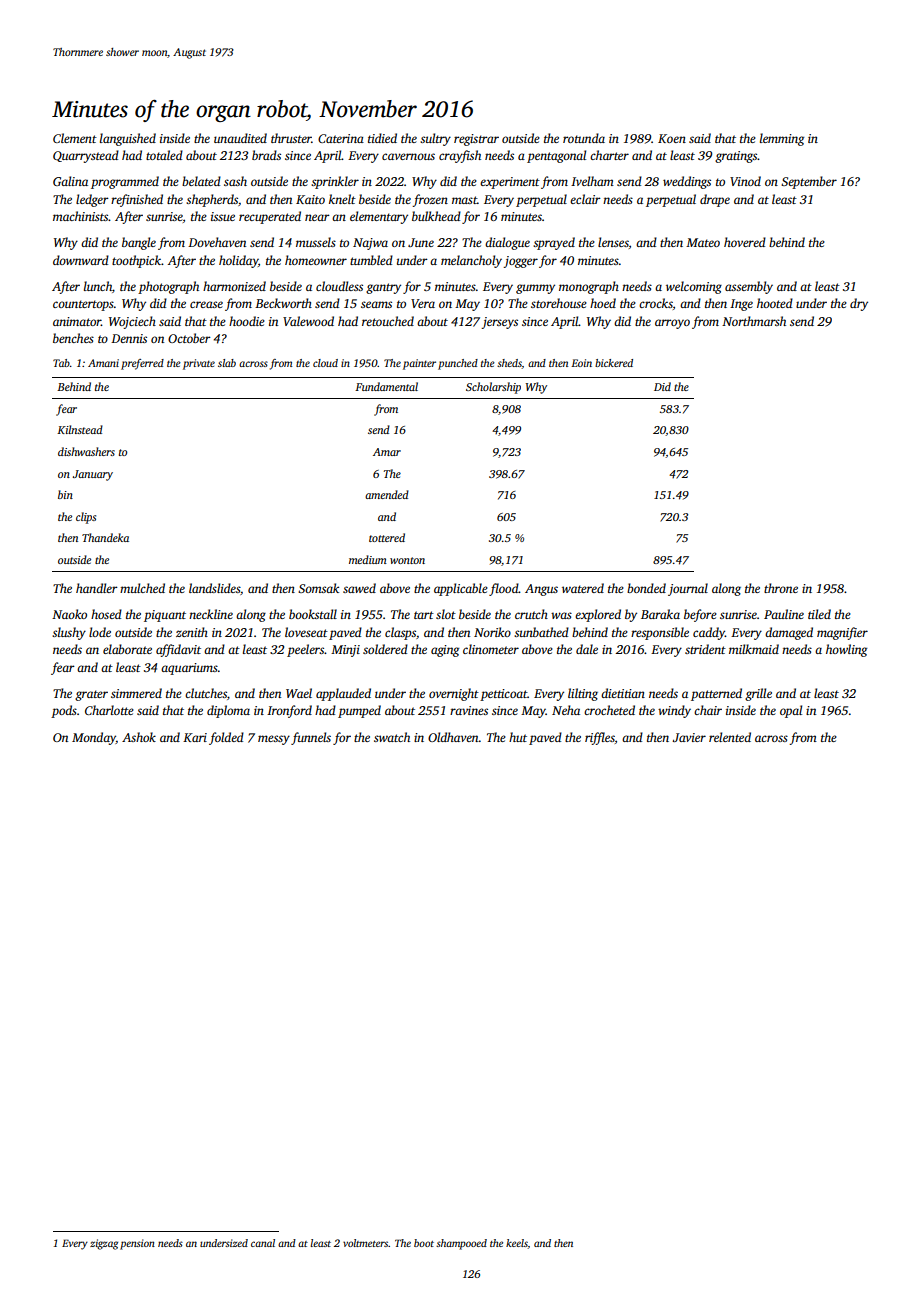 This screenshot has height=1308, width=924. Describe the element at coordinates (104, 1244) in the screenshot. I see `zigzag` at that location.
